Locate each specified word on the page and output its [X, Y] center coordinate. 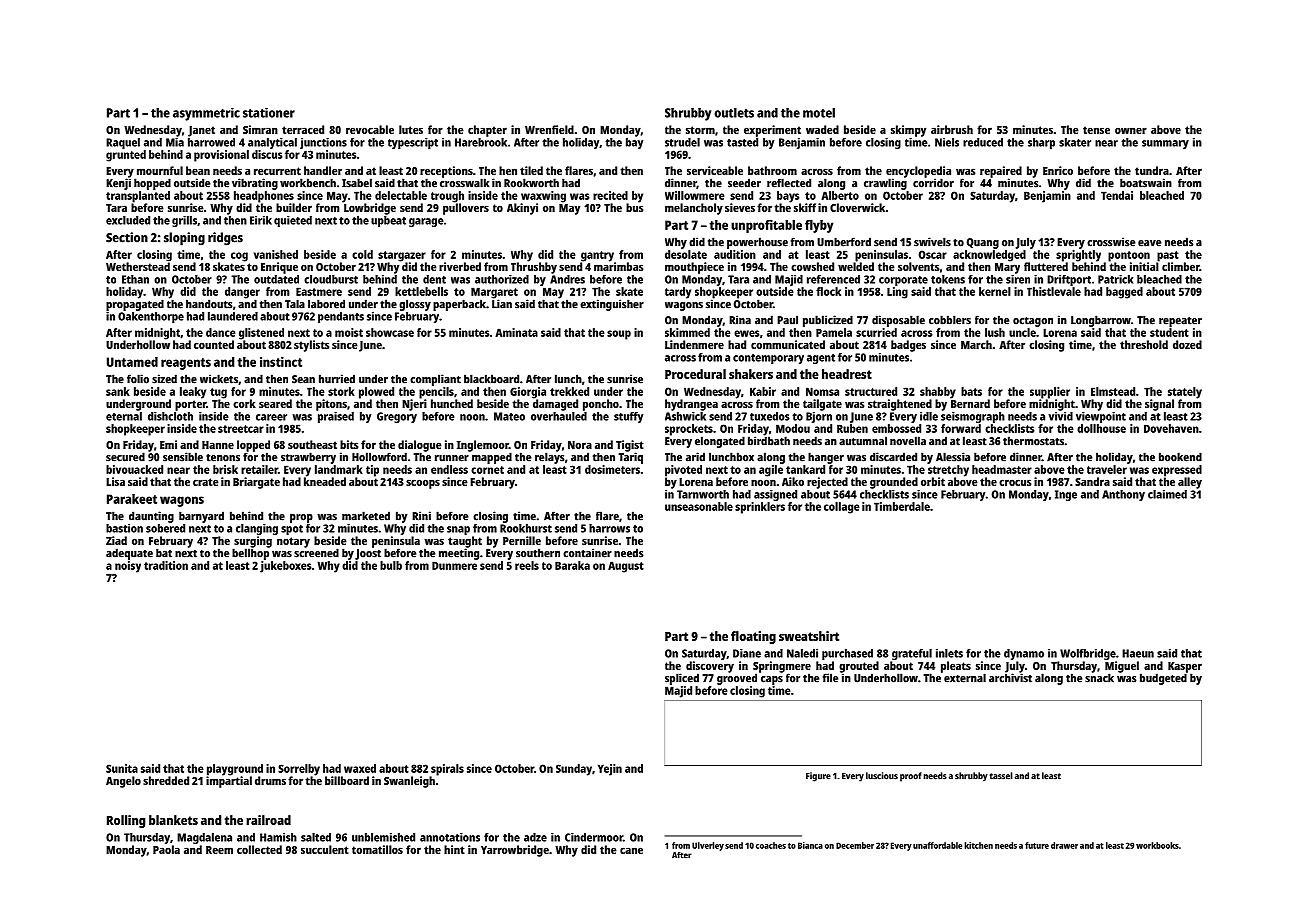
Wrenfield [549, 129]
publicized [828, 321]
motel [819, 112]
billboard [347, 780]
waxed [360, 768]
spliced [682, 679]
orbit [933, 481]
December [855, 845]
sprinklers [760, 508]
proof [911, 777]
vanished [276, 254]
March [976, 344]
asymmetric [206, 114]
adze [535, 837]
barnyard [201, 517]
